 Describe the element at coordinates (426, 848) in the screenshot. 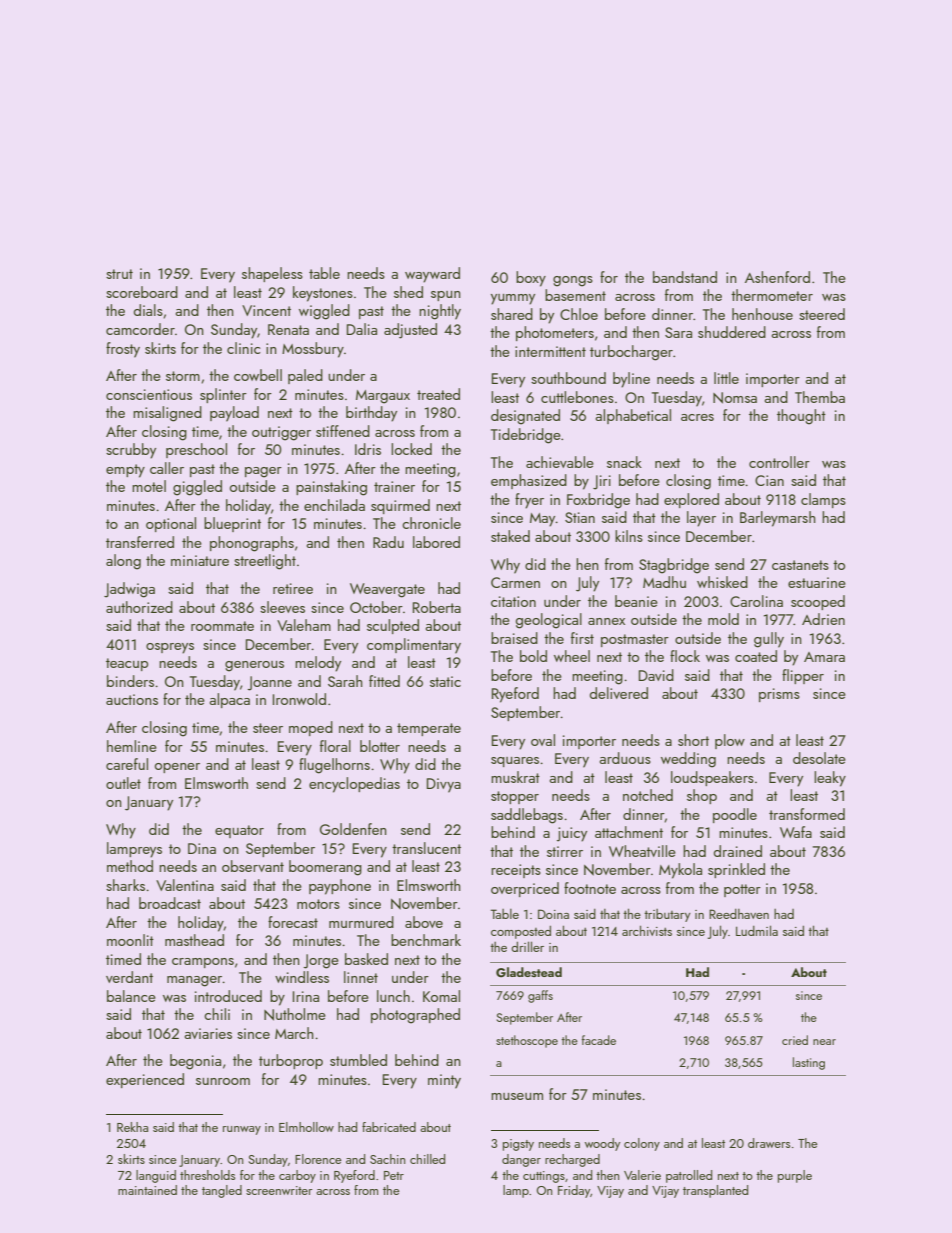

I see `translucent` at that location.
